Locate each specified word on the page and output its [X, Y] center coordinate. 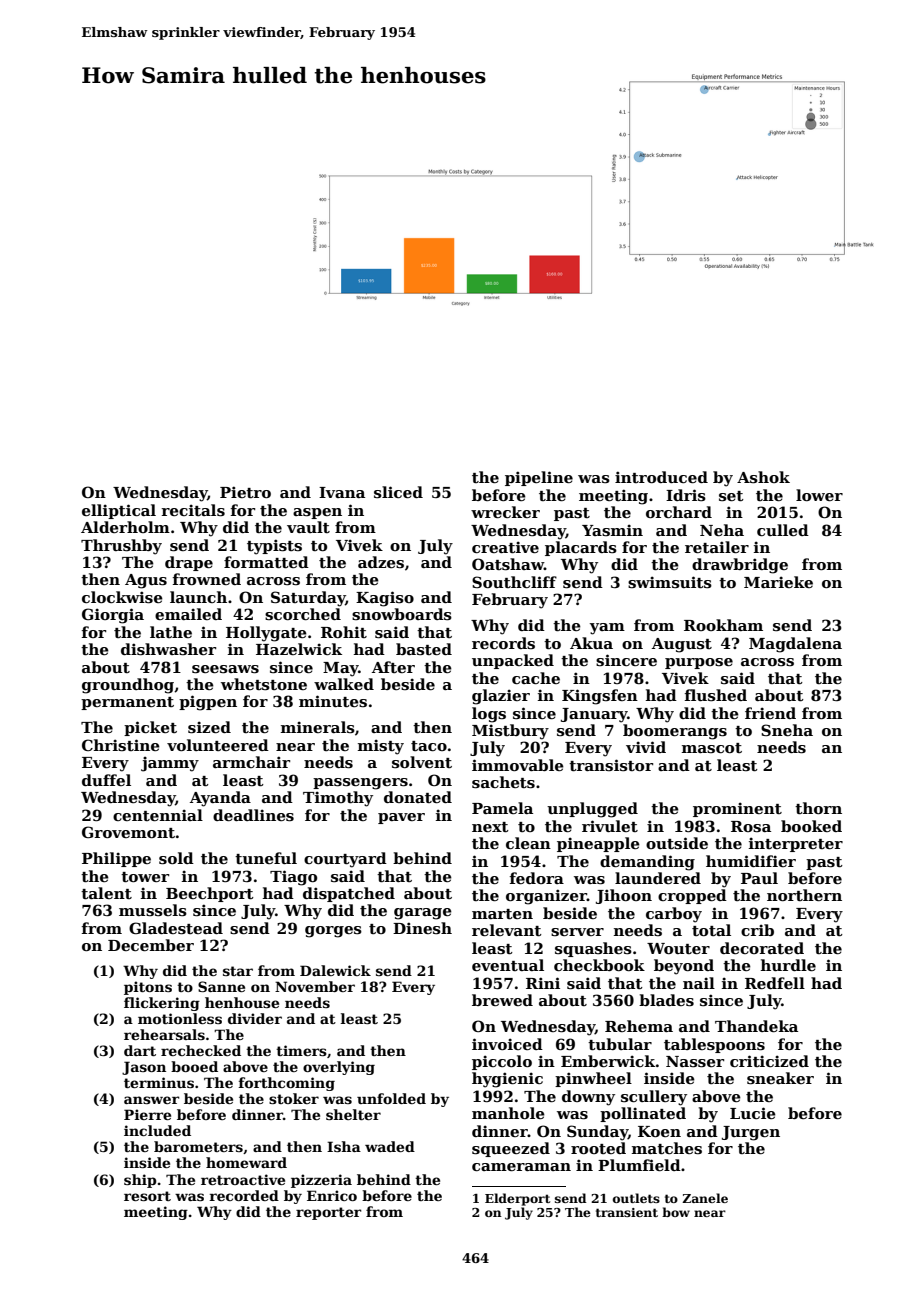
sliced [398, 492]
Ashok [763, 477]
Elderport [517, 1199]
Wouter [678, 948]
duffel [106, 780]
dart [140, 1050]
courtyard [345, 860]
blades [666, 1000]
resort [147, 1196]
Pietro [245, 492]
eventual [508, 965]
